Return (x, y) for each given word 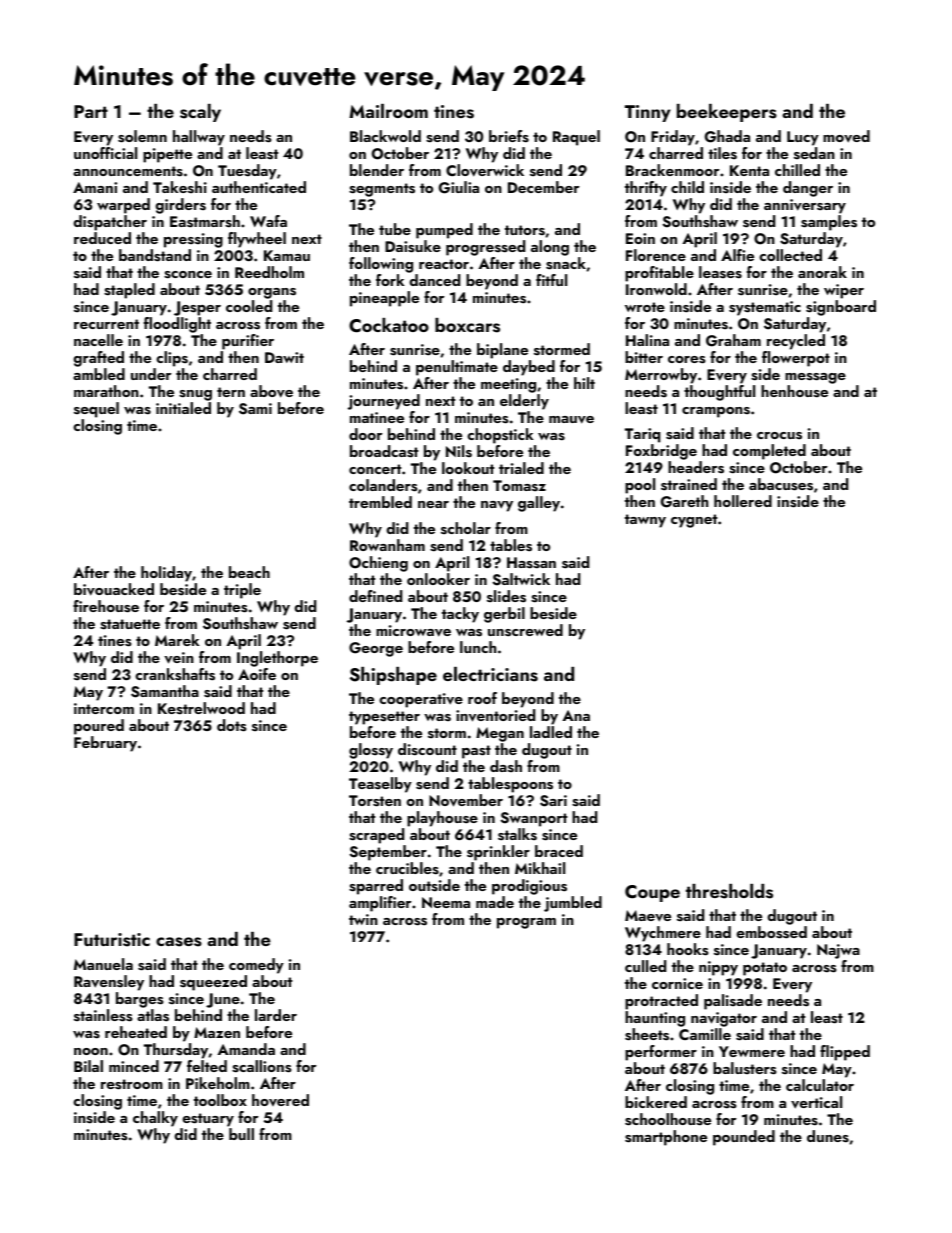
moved (846, 136)
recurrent (106, 324)
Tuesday (247, 172)
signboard (841, 308)
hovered (280, 1100)
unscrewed (525, 630)
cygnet (694, 521)
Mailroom (388, 111)
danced (434, 280)
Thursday (176, 1051)
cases (179, 942)
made (495, 902)
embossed (771, 932)
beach (249, 572)
